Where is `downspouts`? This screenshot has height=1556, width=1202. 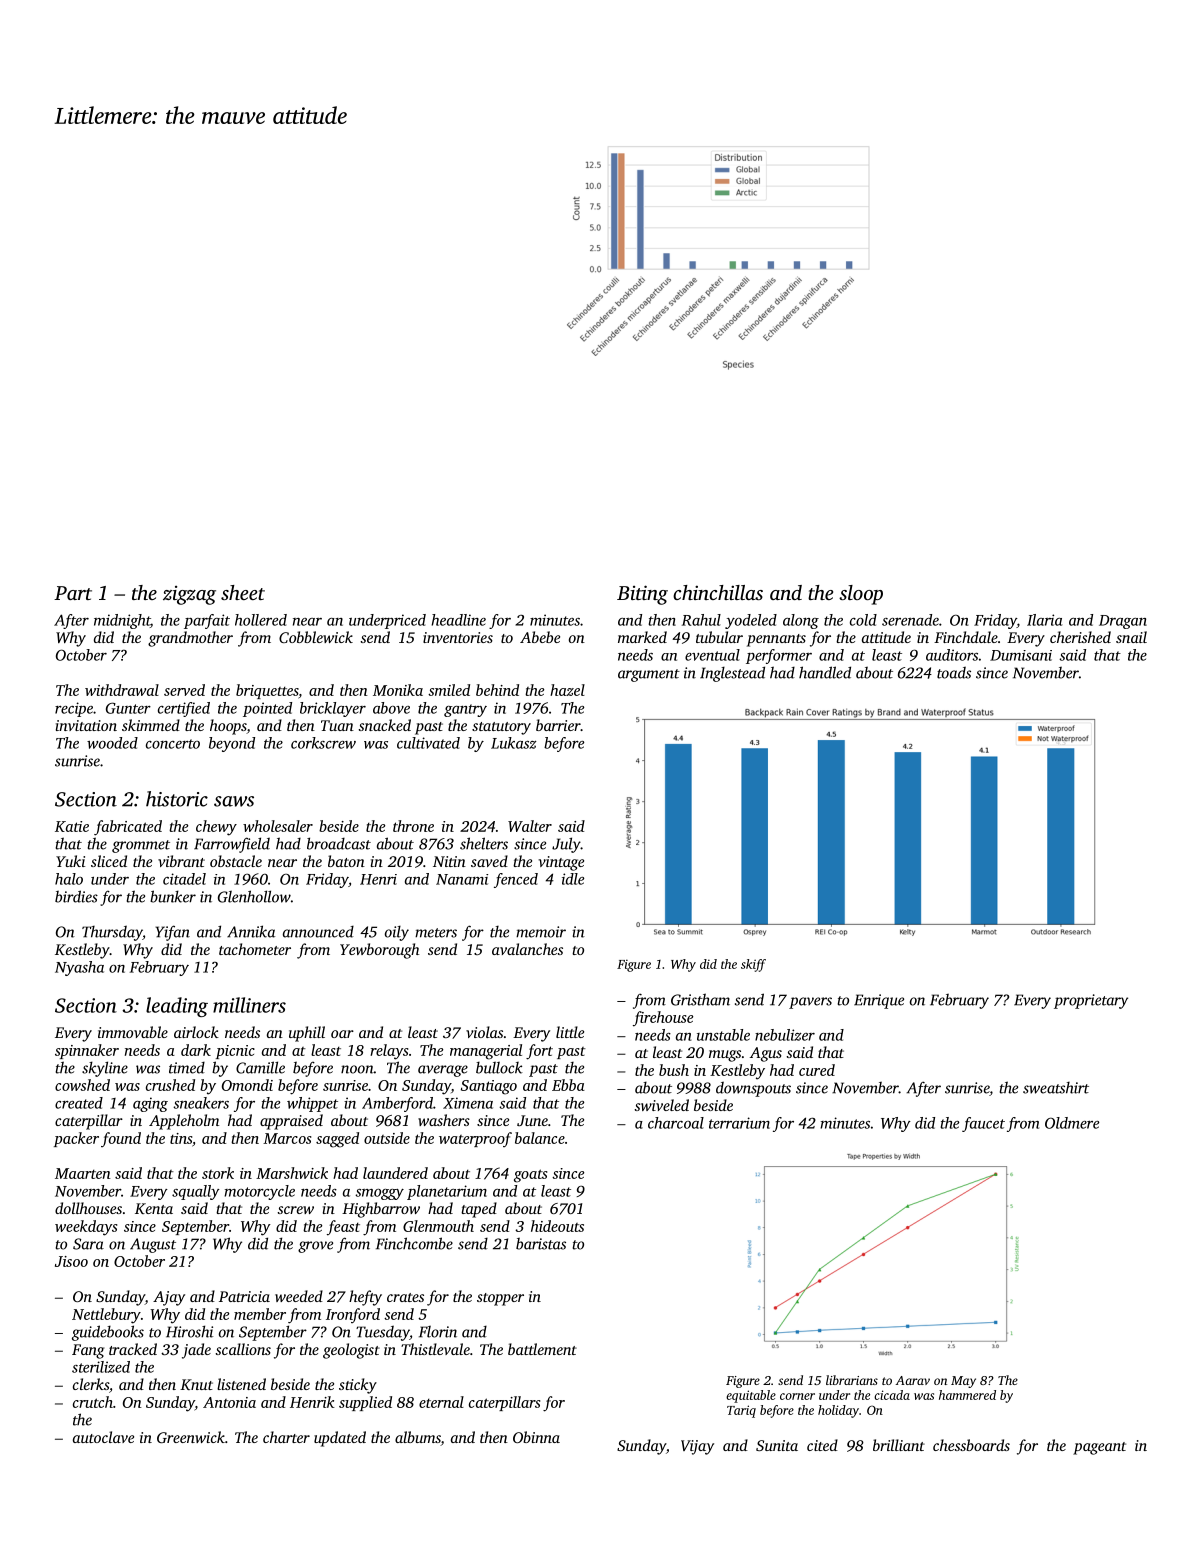
downspouts is located at coordinates (753, 1089).
